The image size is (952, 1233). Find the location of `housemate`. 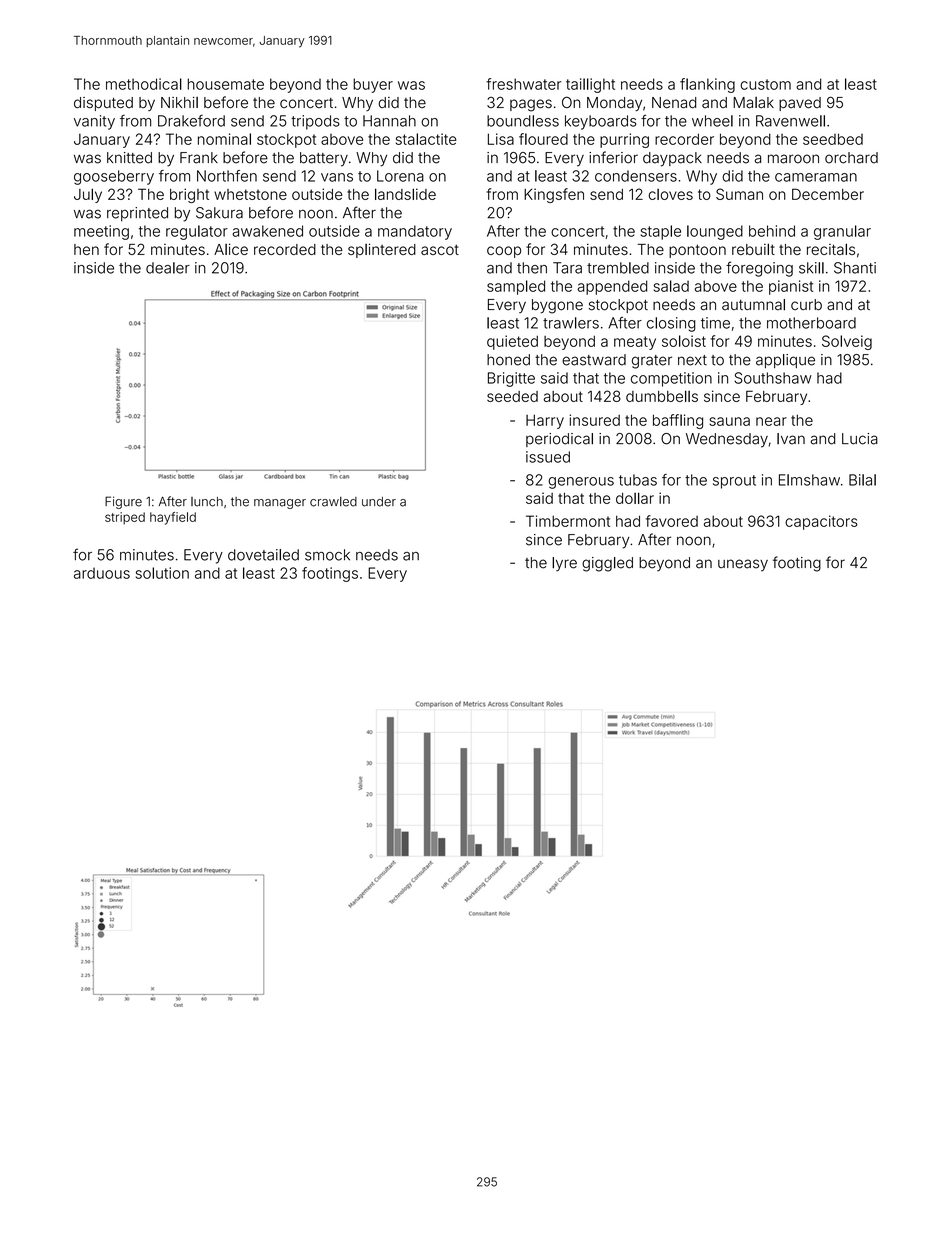

housemate is located at coordinates (226, 84).
